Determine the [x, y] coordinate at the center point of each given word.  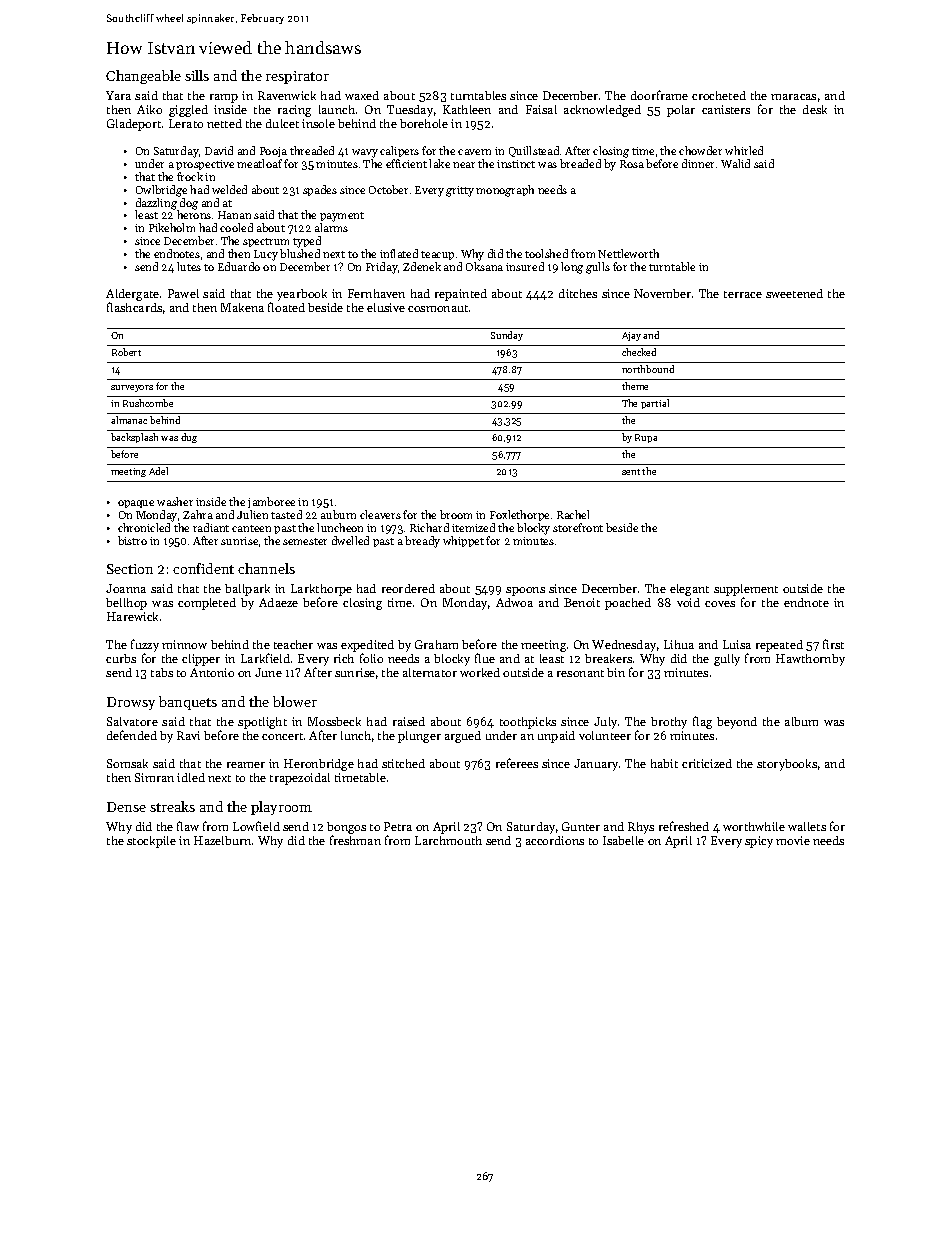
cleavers [380, 514]
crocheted [719, 95]
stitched [403, 763]
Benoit [582, 602]
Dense [126, 807]
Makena [242, 307]
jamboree [271, 502]
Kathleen [467, 109]
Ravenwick [287, 95]
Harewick [132, 616]
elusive [386, 307]
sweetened [794, 293]
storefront [578, 527]
